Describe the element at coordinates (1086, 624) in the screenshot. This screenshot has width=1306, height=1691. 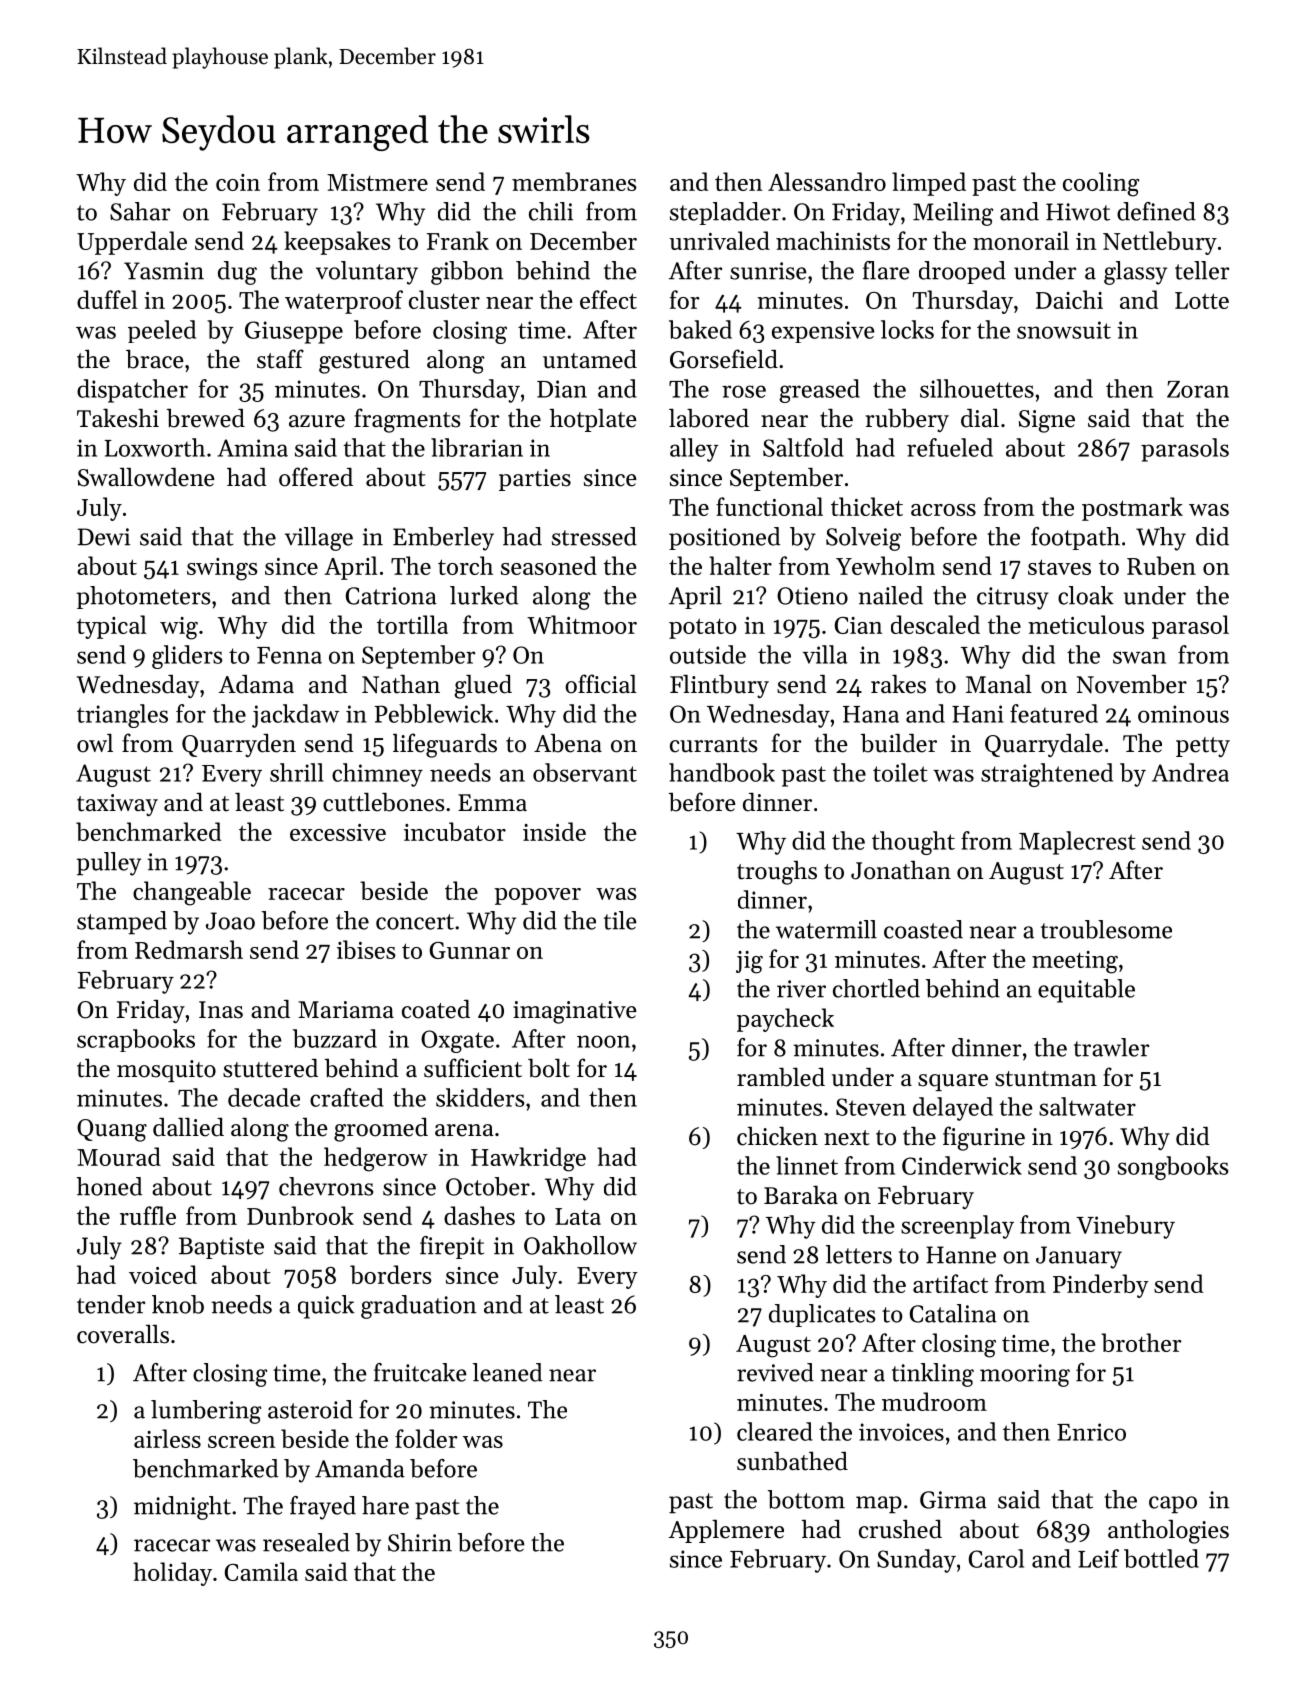
I see `meticulous` at that location.
